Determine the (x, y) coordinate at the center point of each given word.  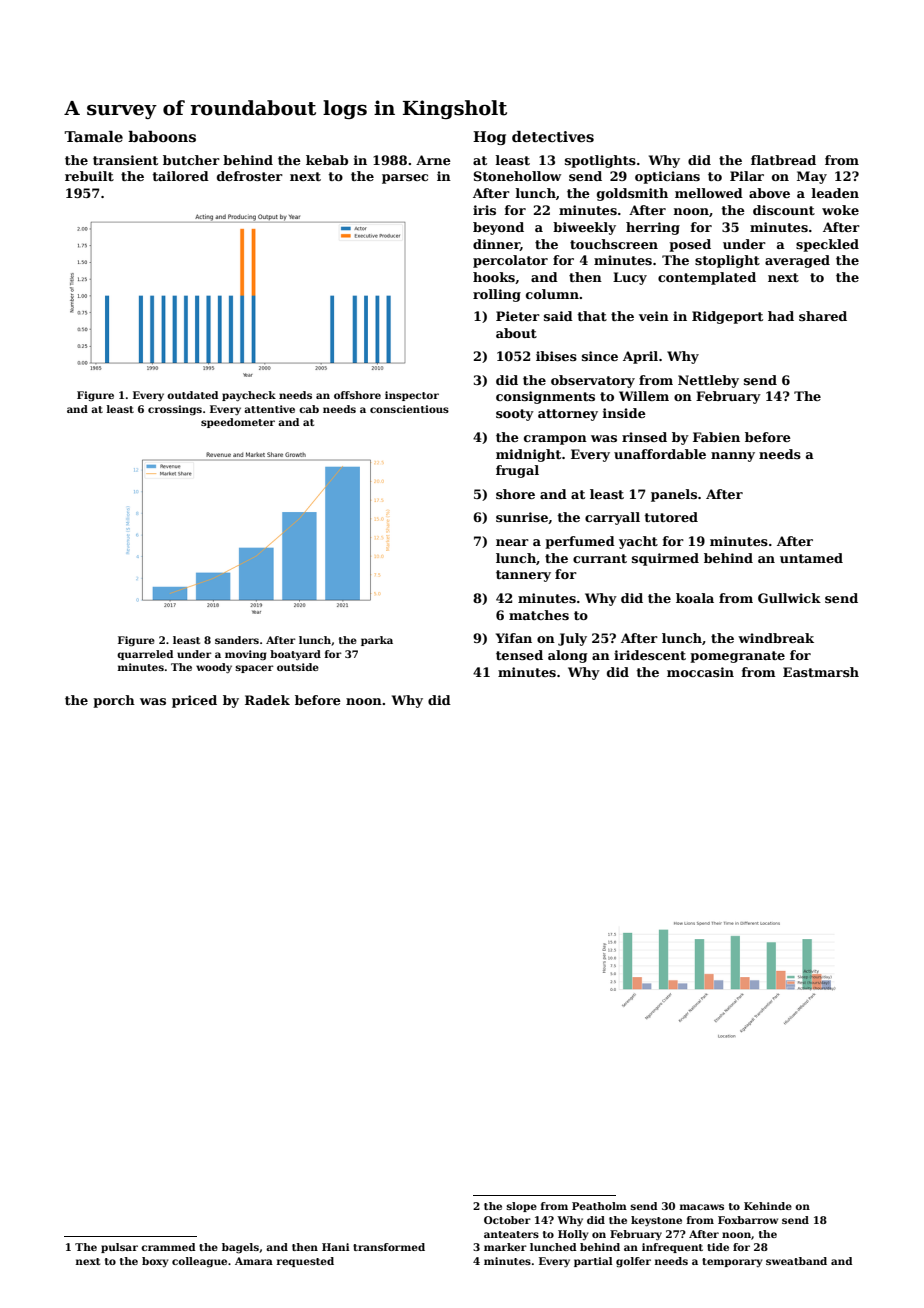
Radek (267, 700)
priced (194, 701)
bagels (240, 1248)
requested (305, 1262)
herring (653, 228)
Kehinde (768, 1206)
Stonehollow (517, 176)
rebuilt (89, 176)
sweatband (796, 1261)
